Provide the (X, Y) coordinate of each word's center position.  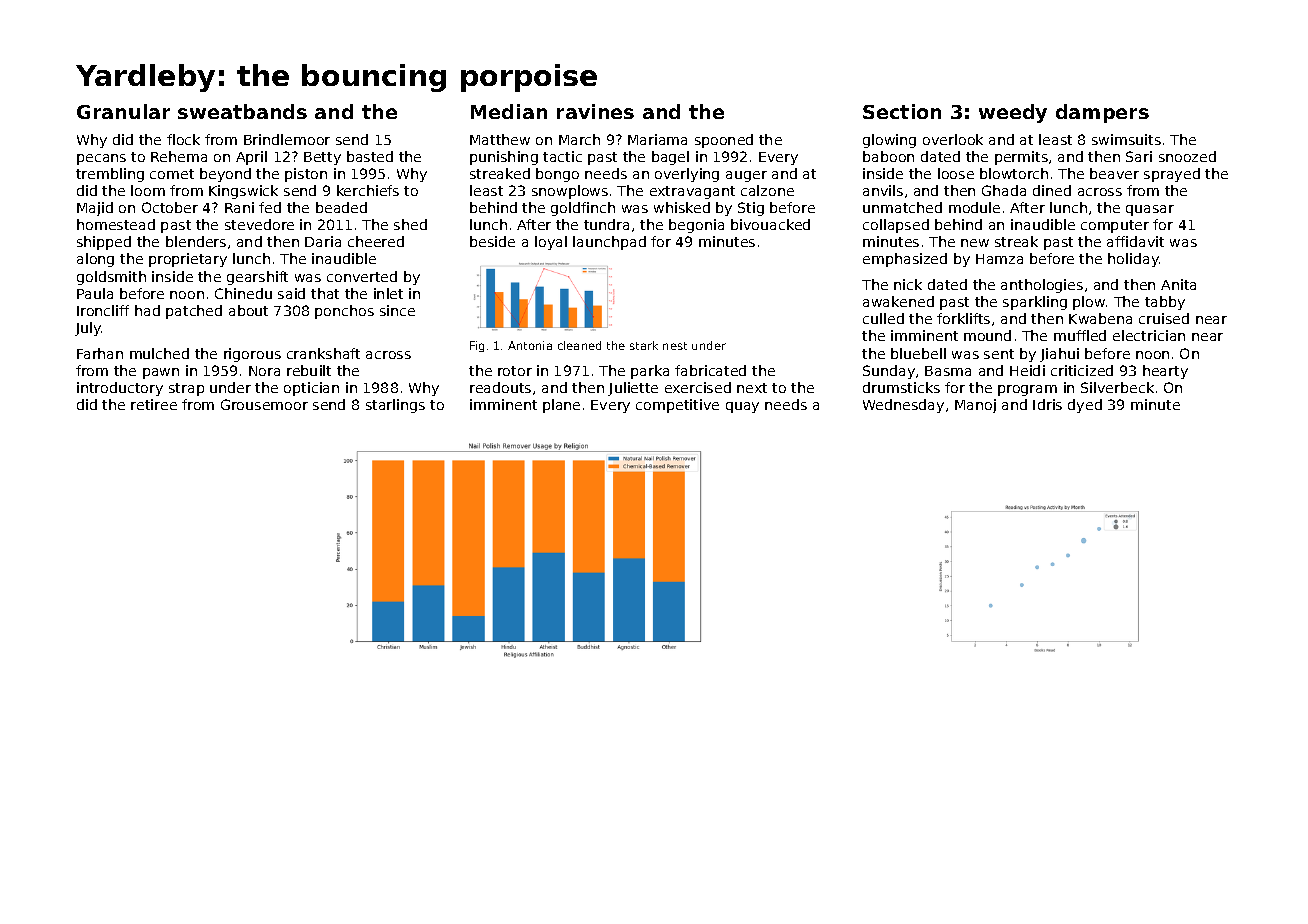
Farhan (100, 353)
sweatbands (242, 111)
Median (509, 111)
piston (306, 175)
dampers (1102, 113)
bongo (557, 175)
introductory (120, 389)
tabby (1165, 303)
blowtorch (1014, 173)
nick (908, 284)
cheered (376, 241)
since (397, 310)
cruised (1164, 318)
